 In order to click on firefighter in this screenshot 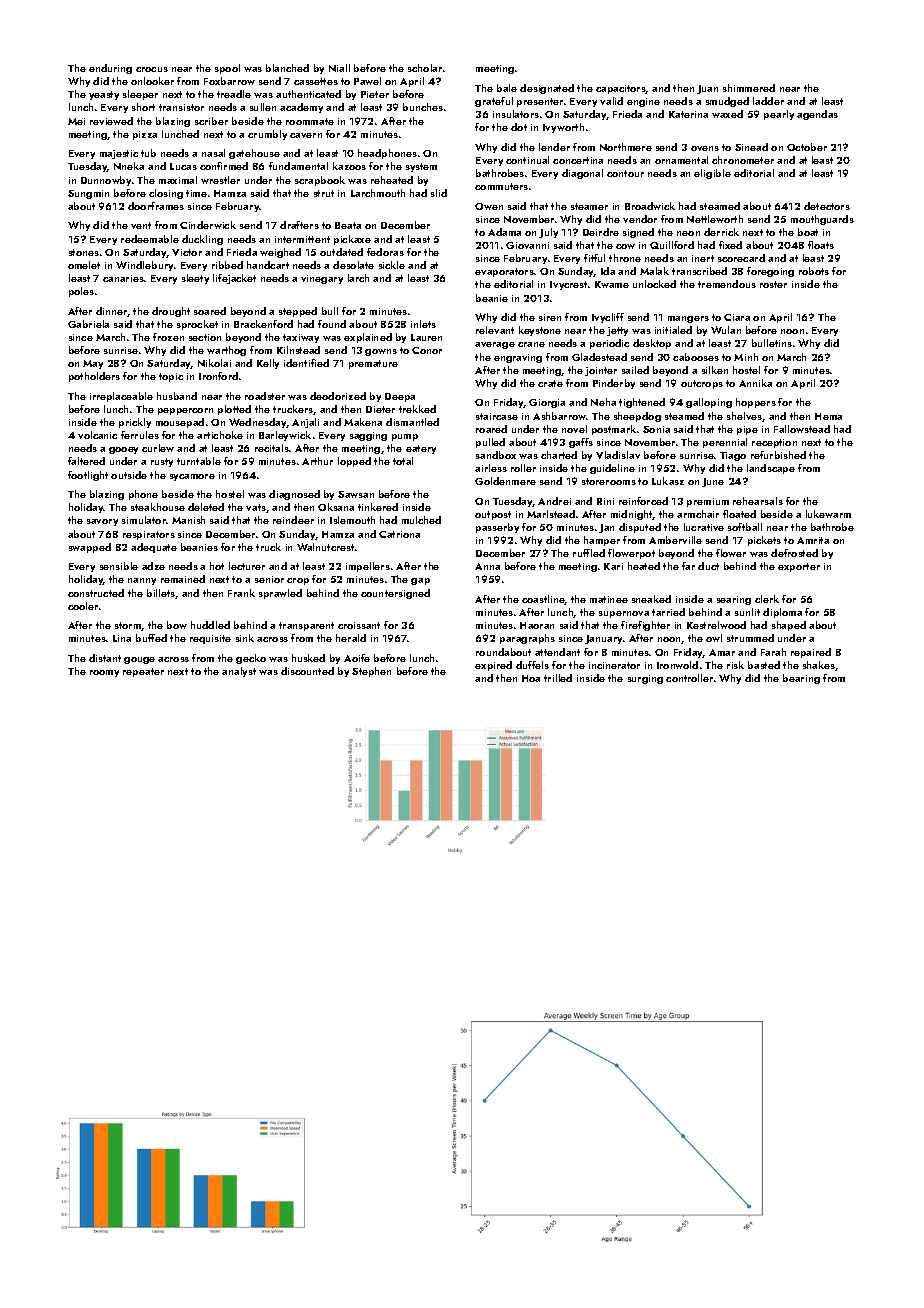, I will do `click(645, 626)`.
